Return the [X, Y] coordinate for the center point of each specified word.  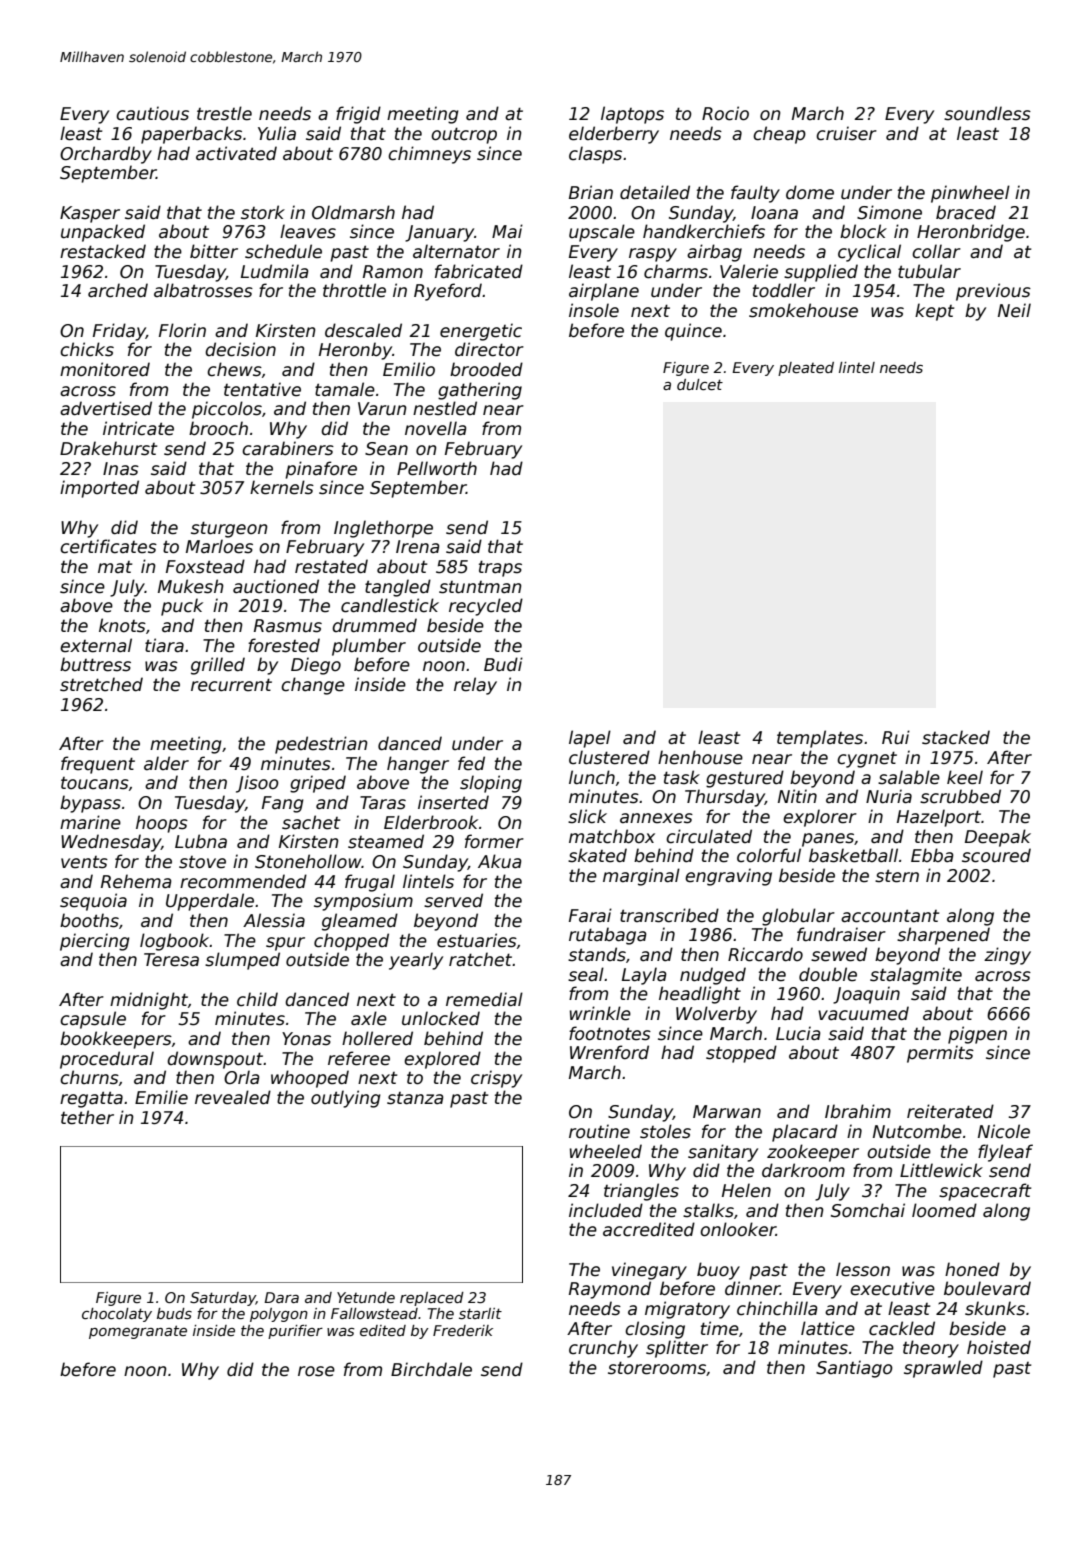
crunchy [603, 1349]
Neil [1014, 310]
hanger [418, 765]
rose [316, 1371]
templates [820, 739]
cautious [152, 113]
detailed [655, 192]
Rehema [136, 881]
